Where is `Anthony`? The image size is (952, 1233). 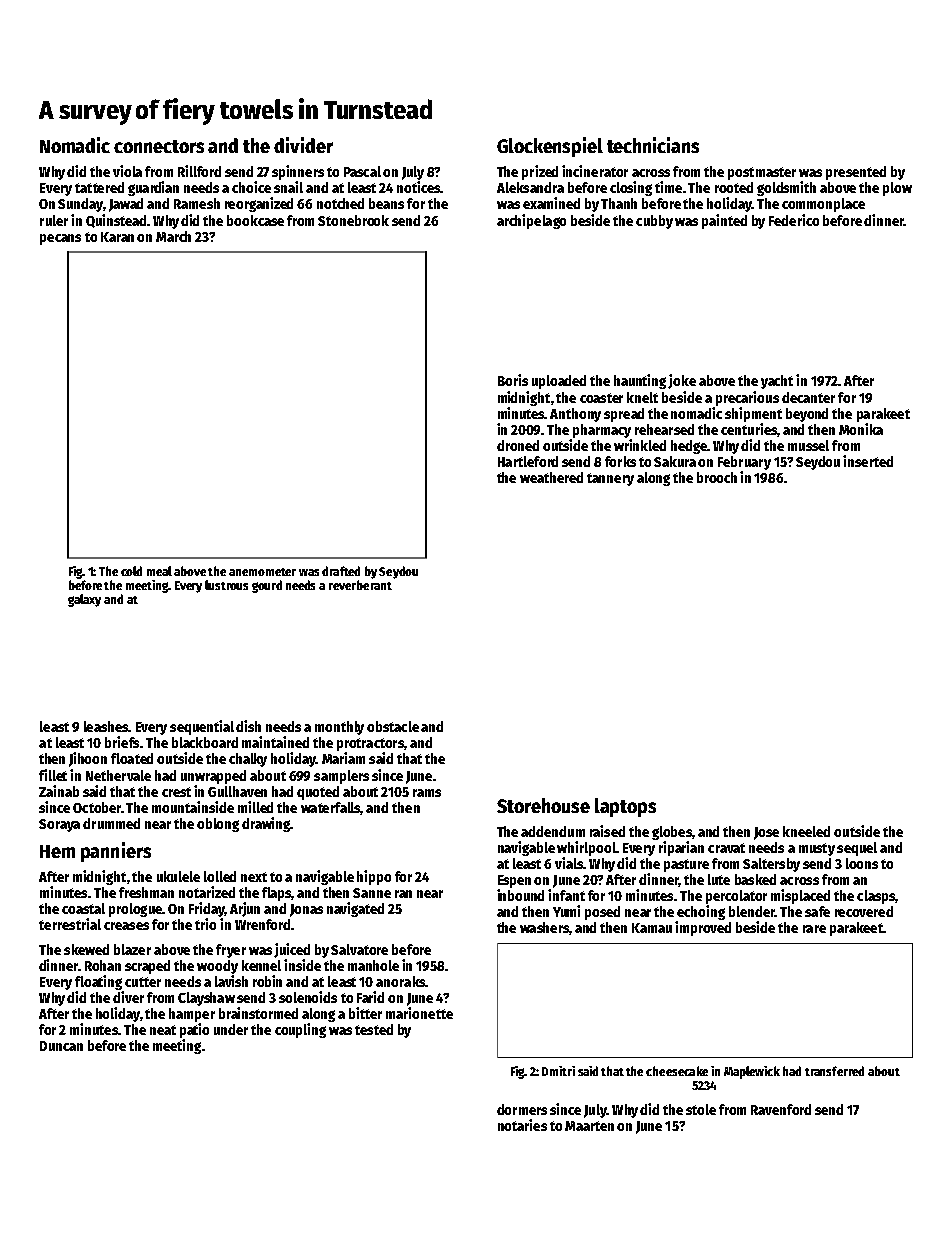 Anthony is located at coordinates (575, 415).
